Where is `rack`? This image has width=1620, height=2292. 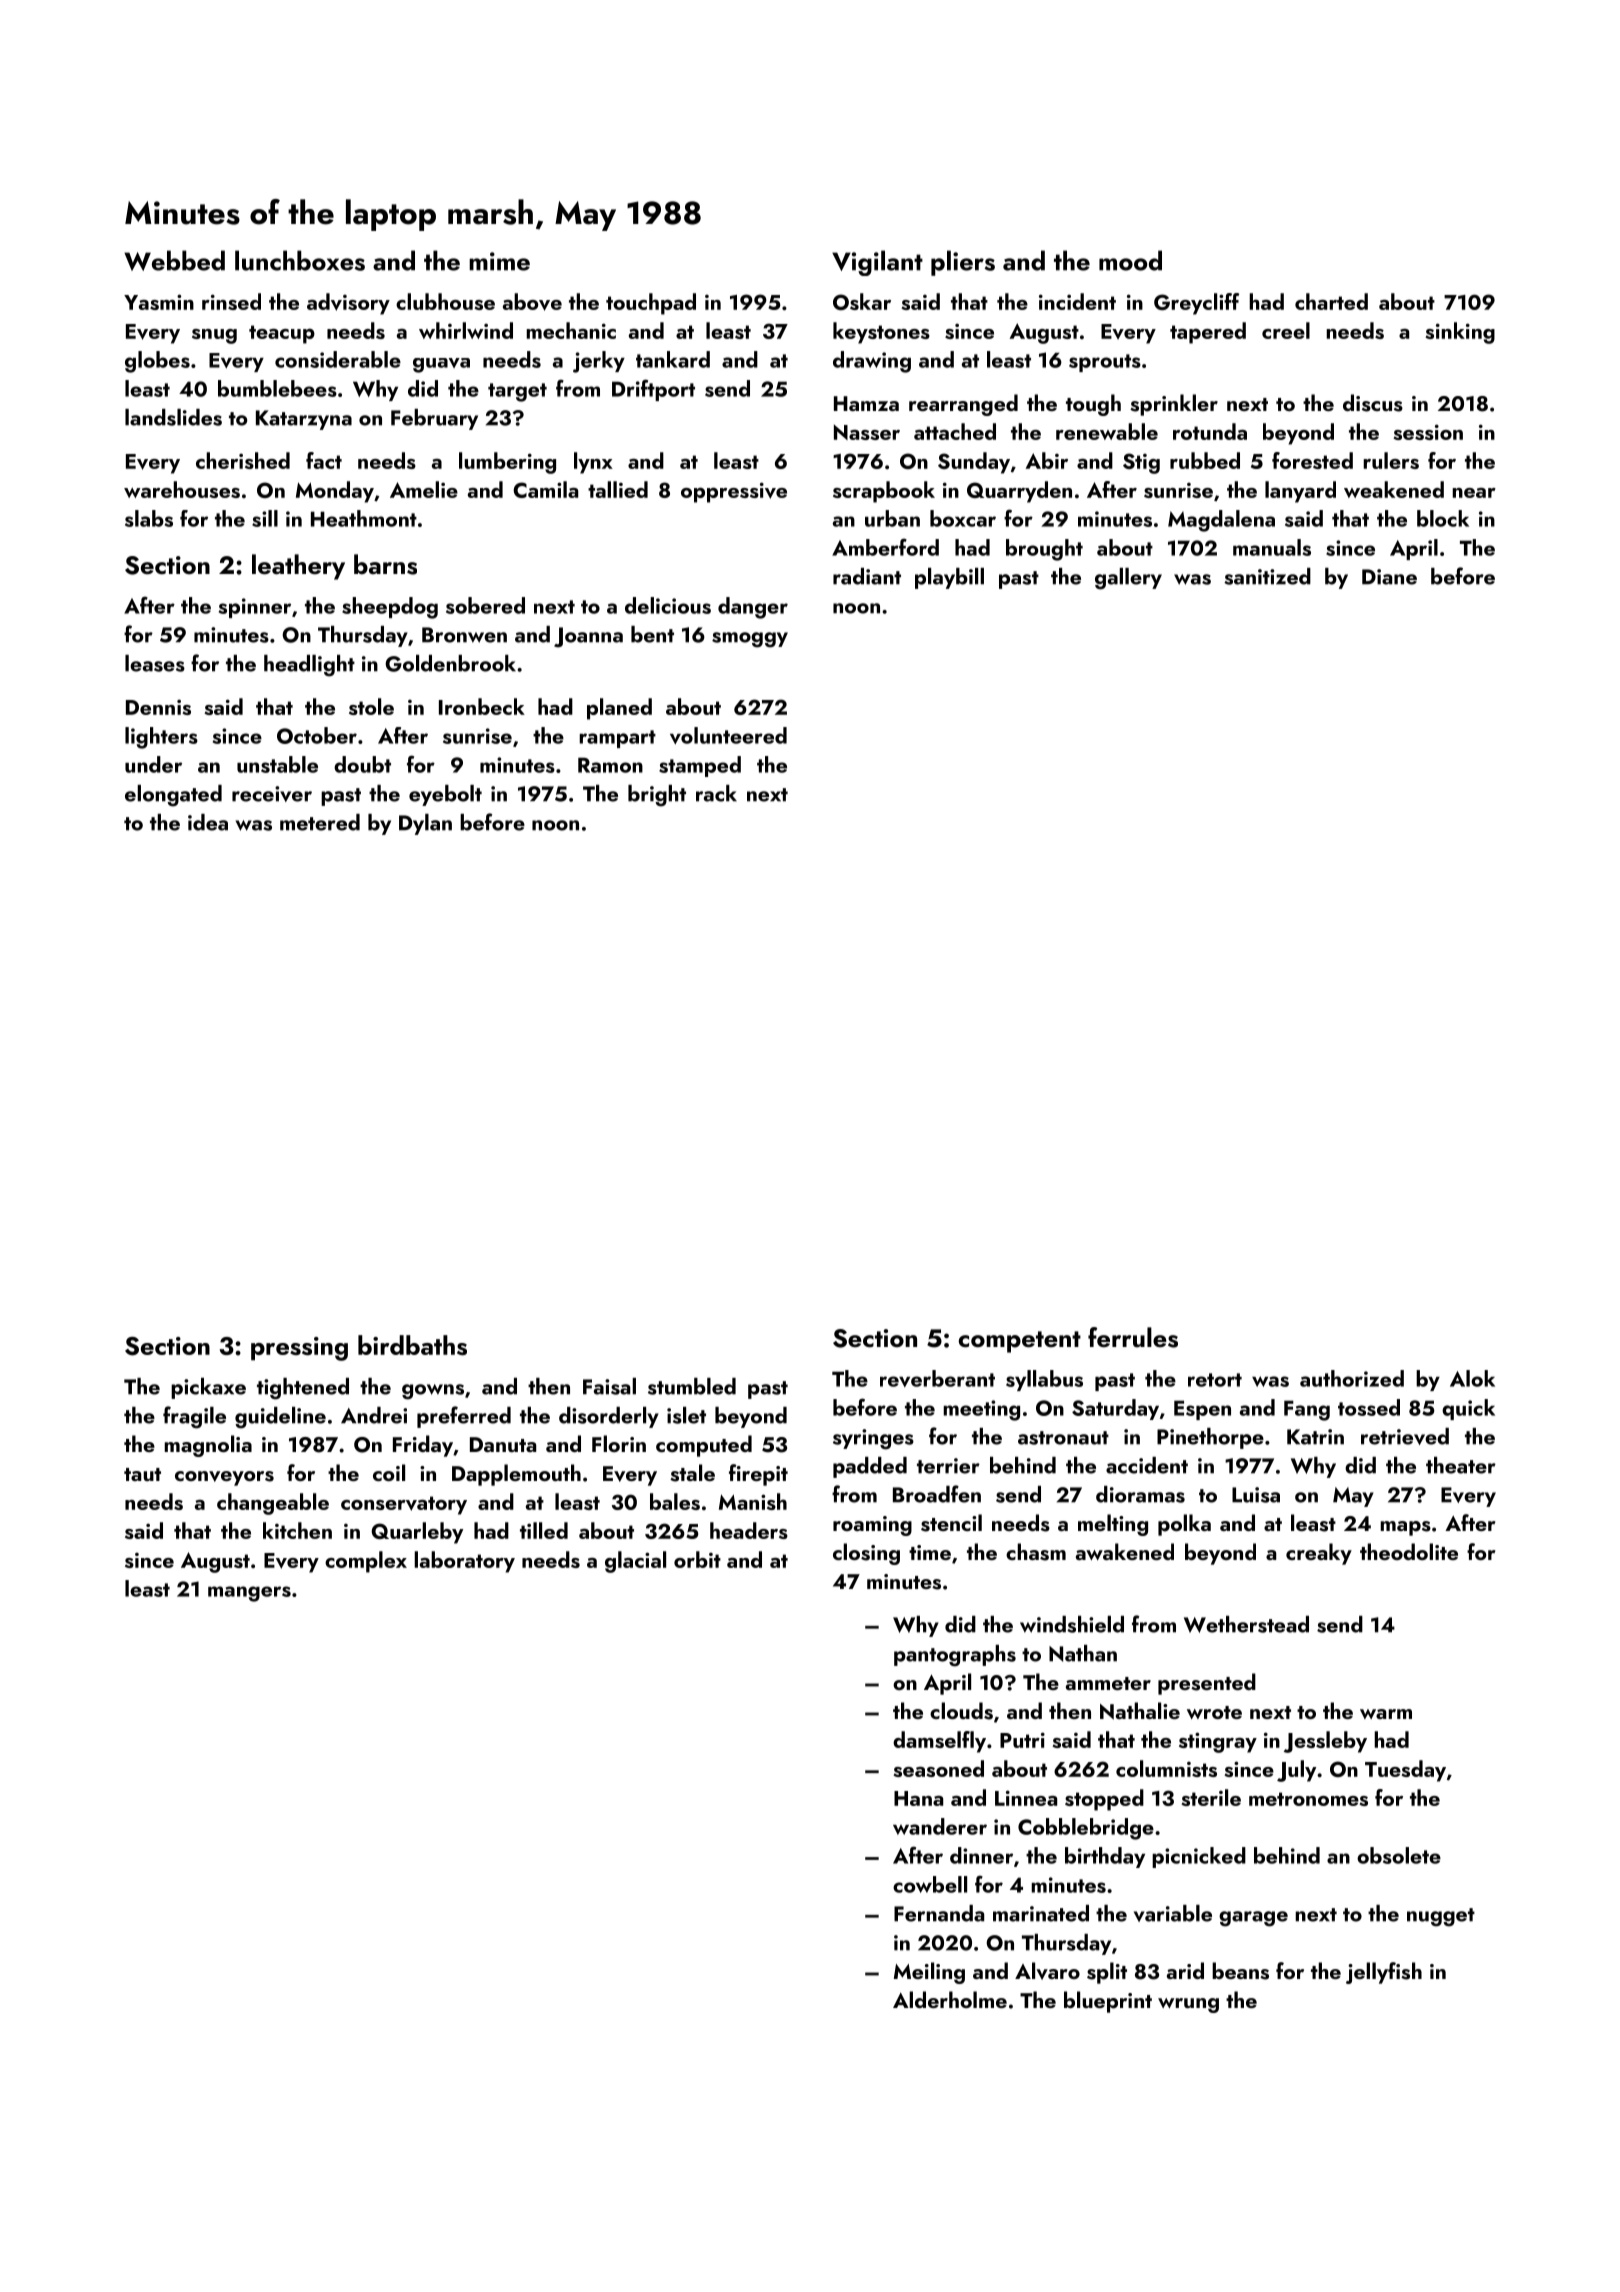 rack is located at coordinates (716, 793).
